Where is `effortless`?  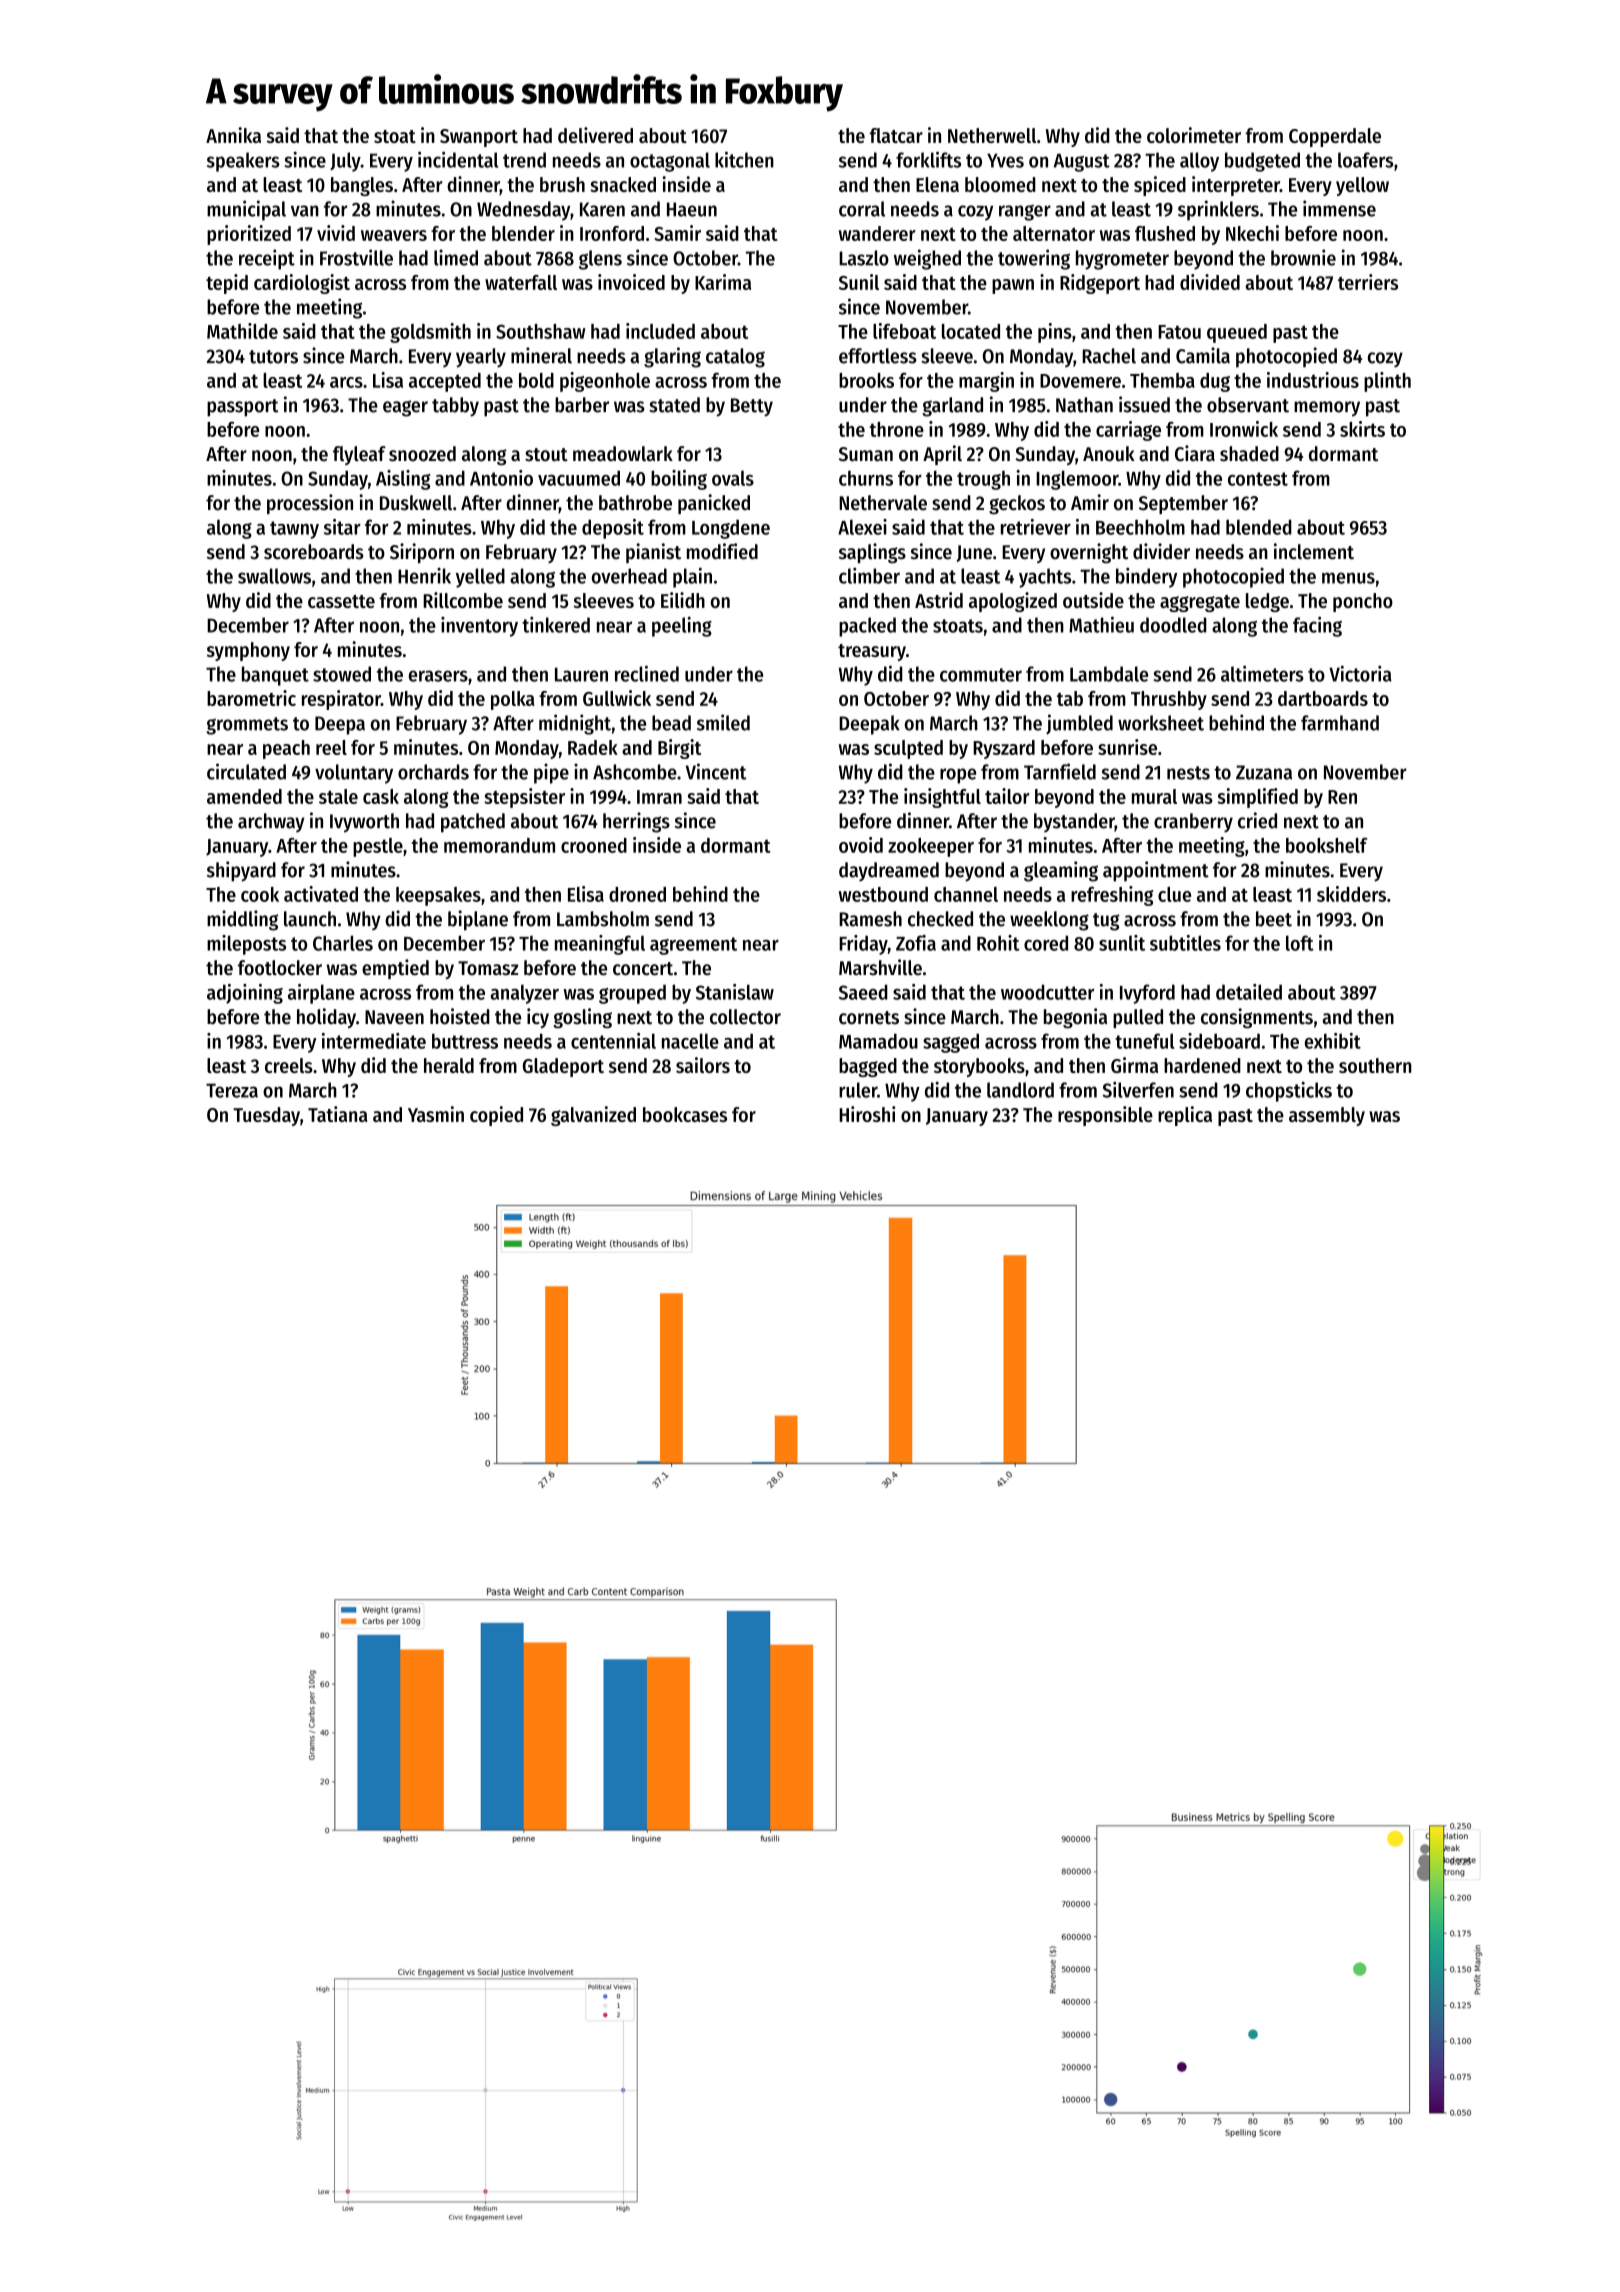
effortless is located at coordinates (878, 356).
